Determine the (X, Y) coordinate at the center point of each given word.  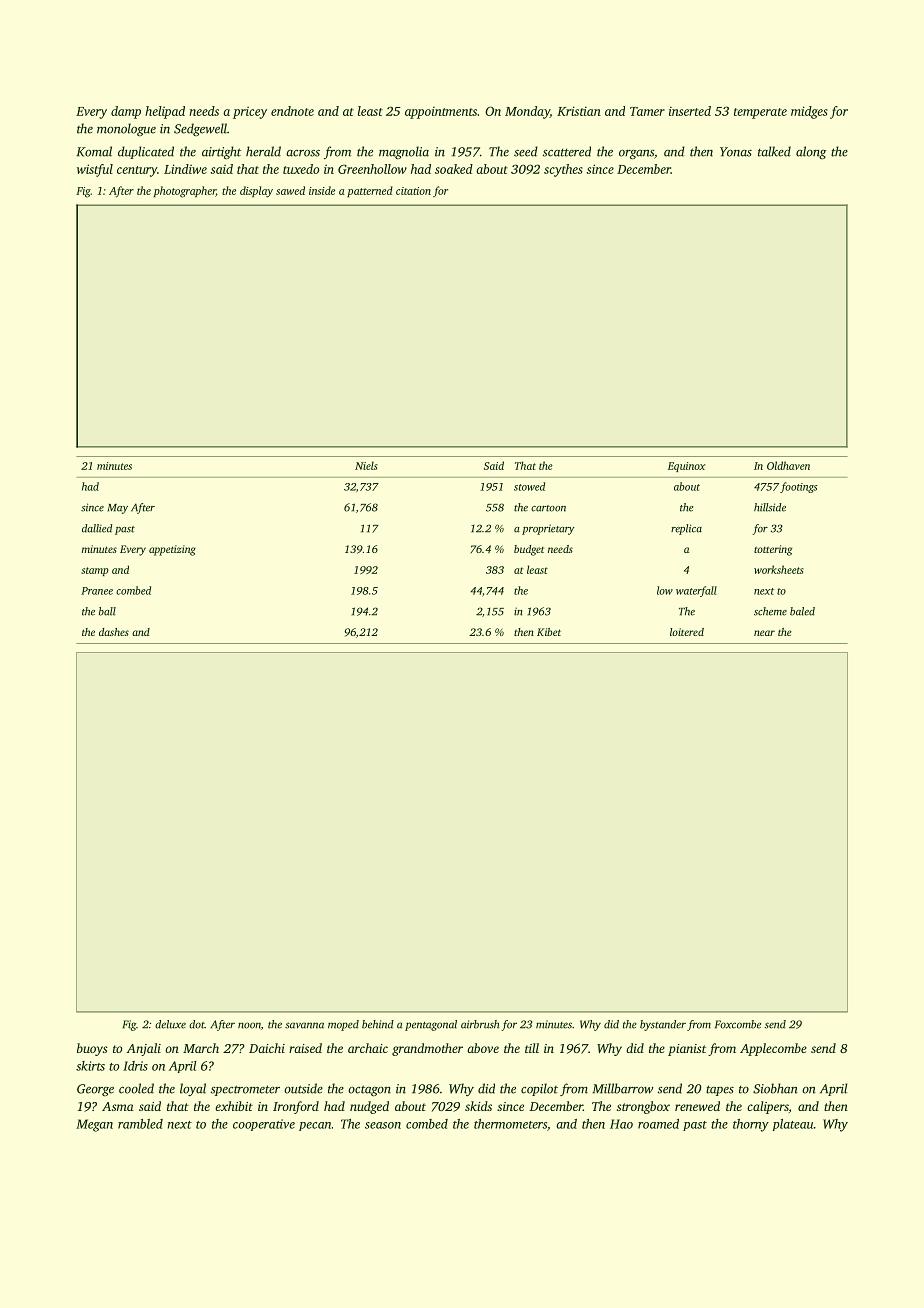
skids (478, 1106)
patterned (370, 191)
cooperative (264, 1125)
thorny (751, 1125)
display (256, 192)
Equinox (686, 467)
